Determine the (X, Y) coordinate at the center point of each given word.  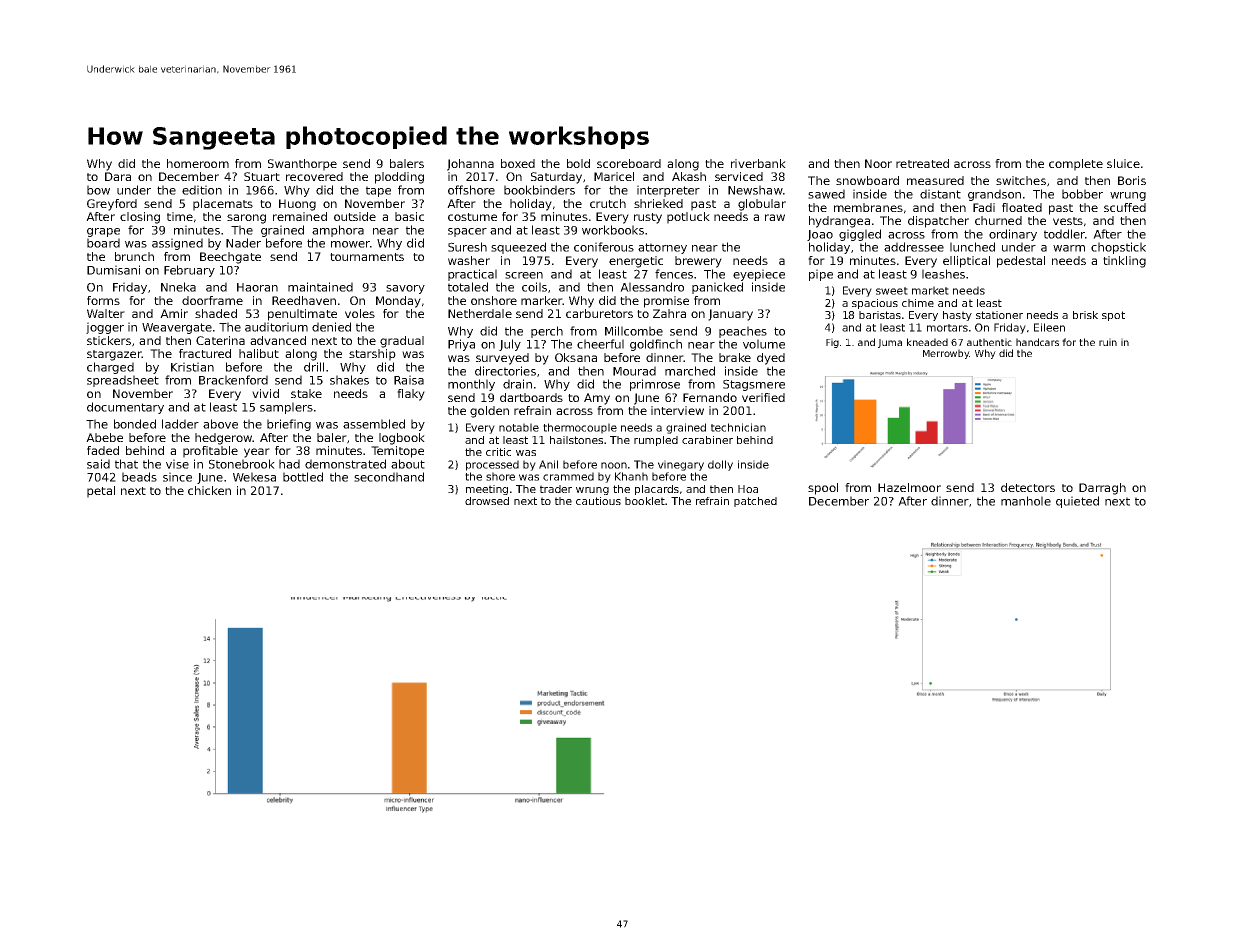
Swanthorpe (302, 165)
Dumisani (113, 270)
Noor (878, 163)
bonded (135, 424)
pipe (821, 275)
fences (674, 274)
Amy (597, 399)
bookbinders (539, 190)
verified (763, 397)
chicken (209, 490)
